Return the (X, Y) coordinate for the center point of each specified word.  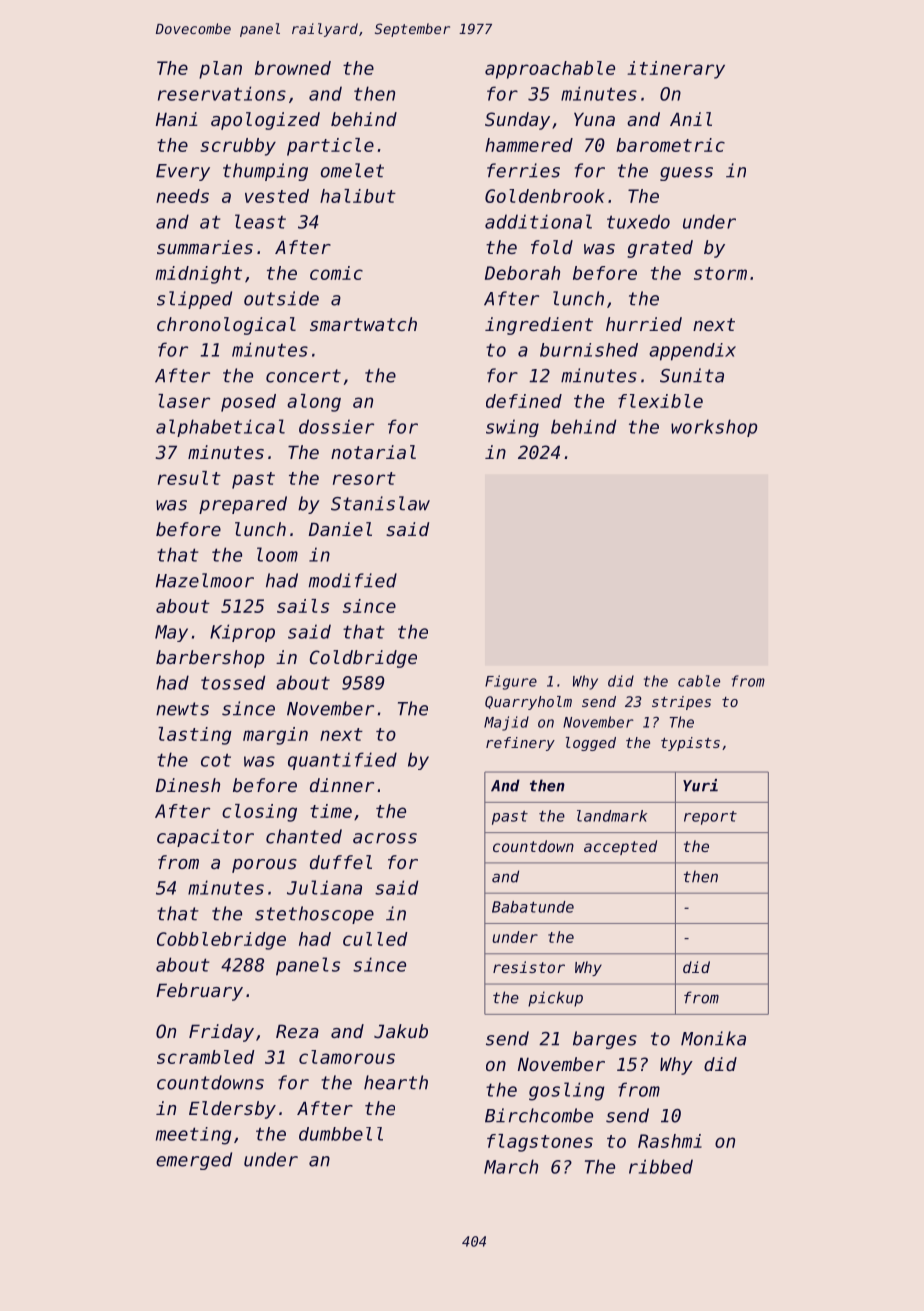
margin (275, 736)
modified (353, 580)
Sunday (517, 121)
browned (293, 68)
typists (690, 744)
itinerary (676, 70)
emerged (194, 1161)
